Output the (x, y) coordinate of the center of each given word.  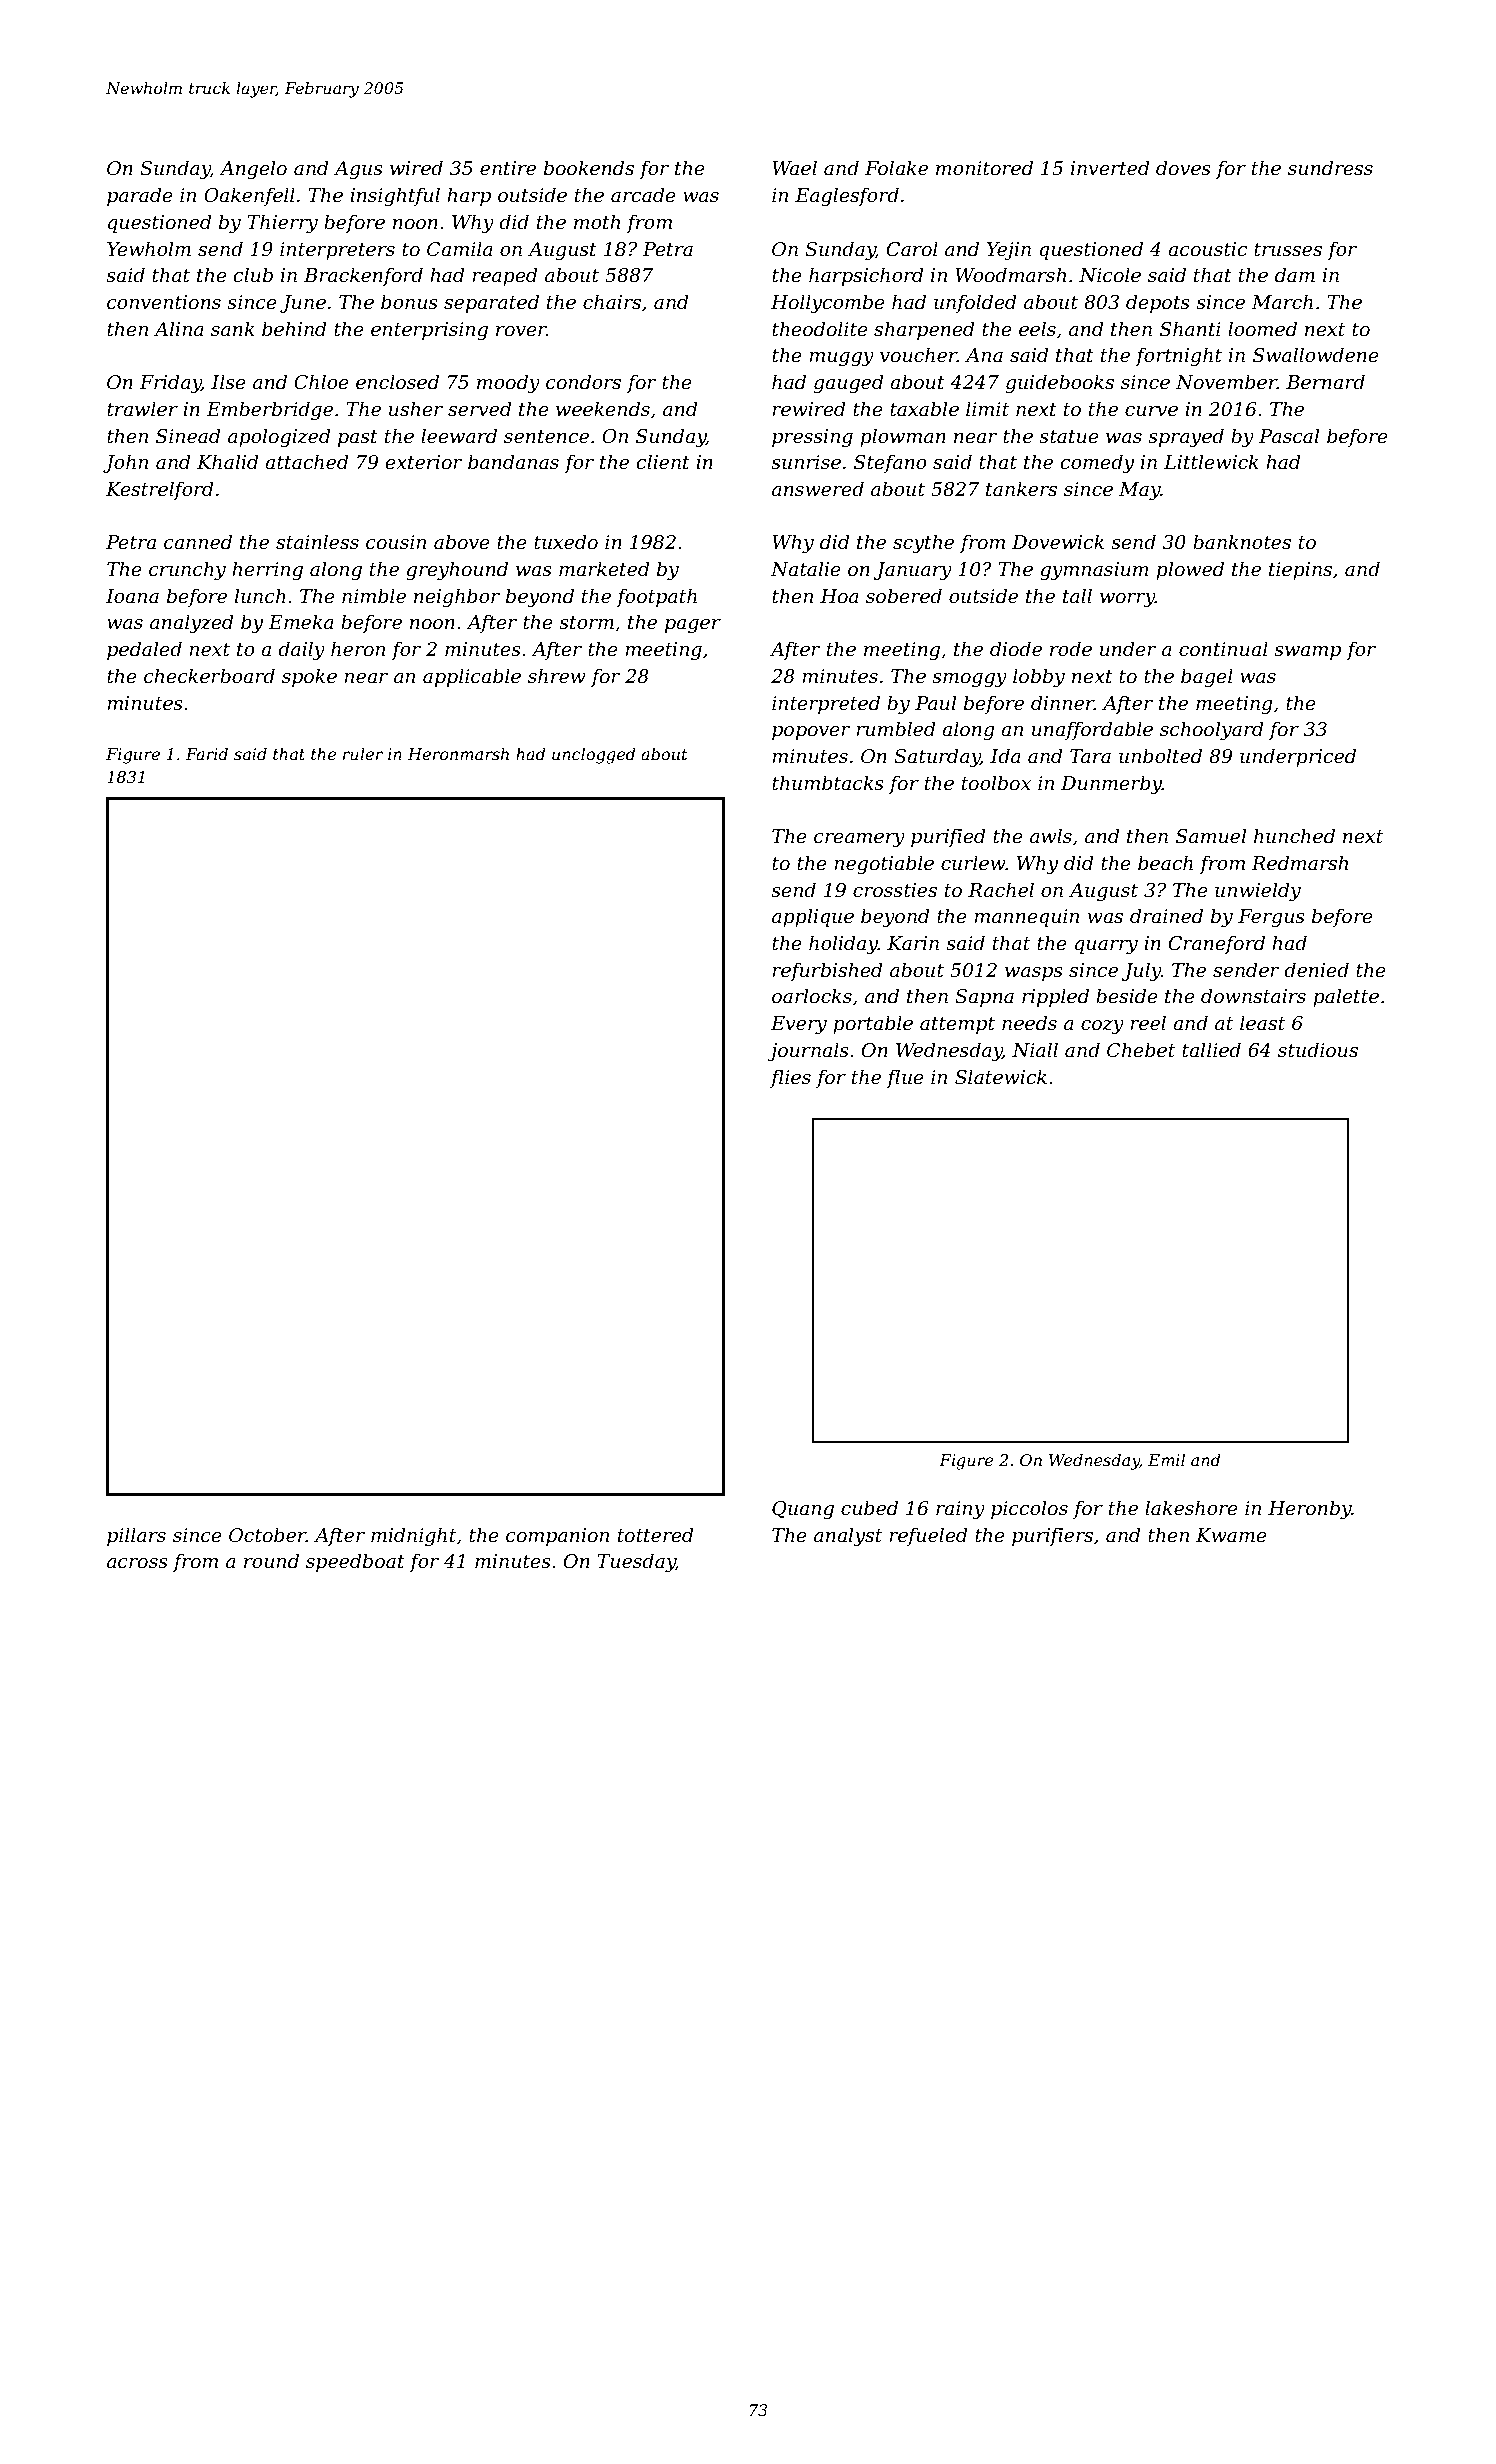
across (137, 1563)
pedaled (144, 650)
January (913, 571)
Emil (1166, 1459)
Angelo (253, 169)
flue (905, 1078)
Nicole (1110, 275)
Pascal (1289, 436)
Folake (896, 168)
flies (790, 1078)
